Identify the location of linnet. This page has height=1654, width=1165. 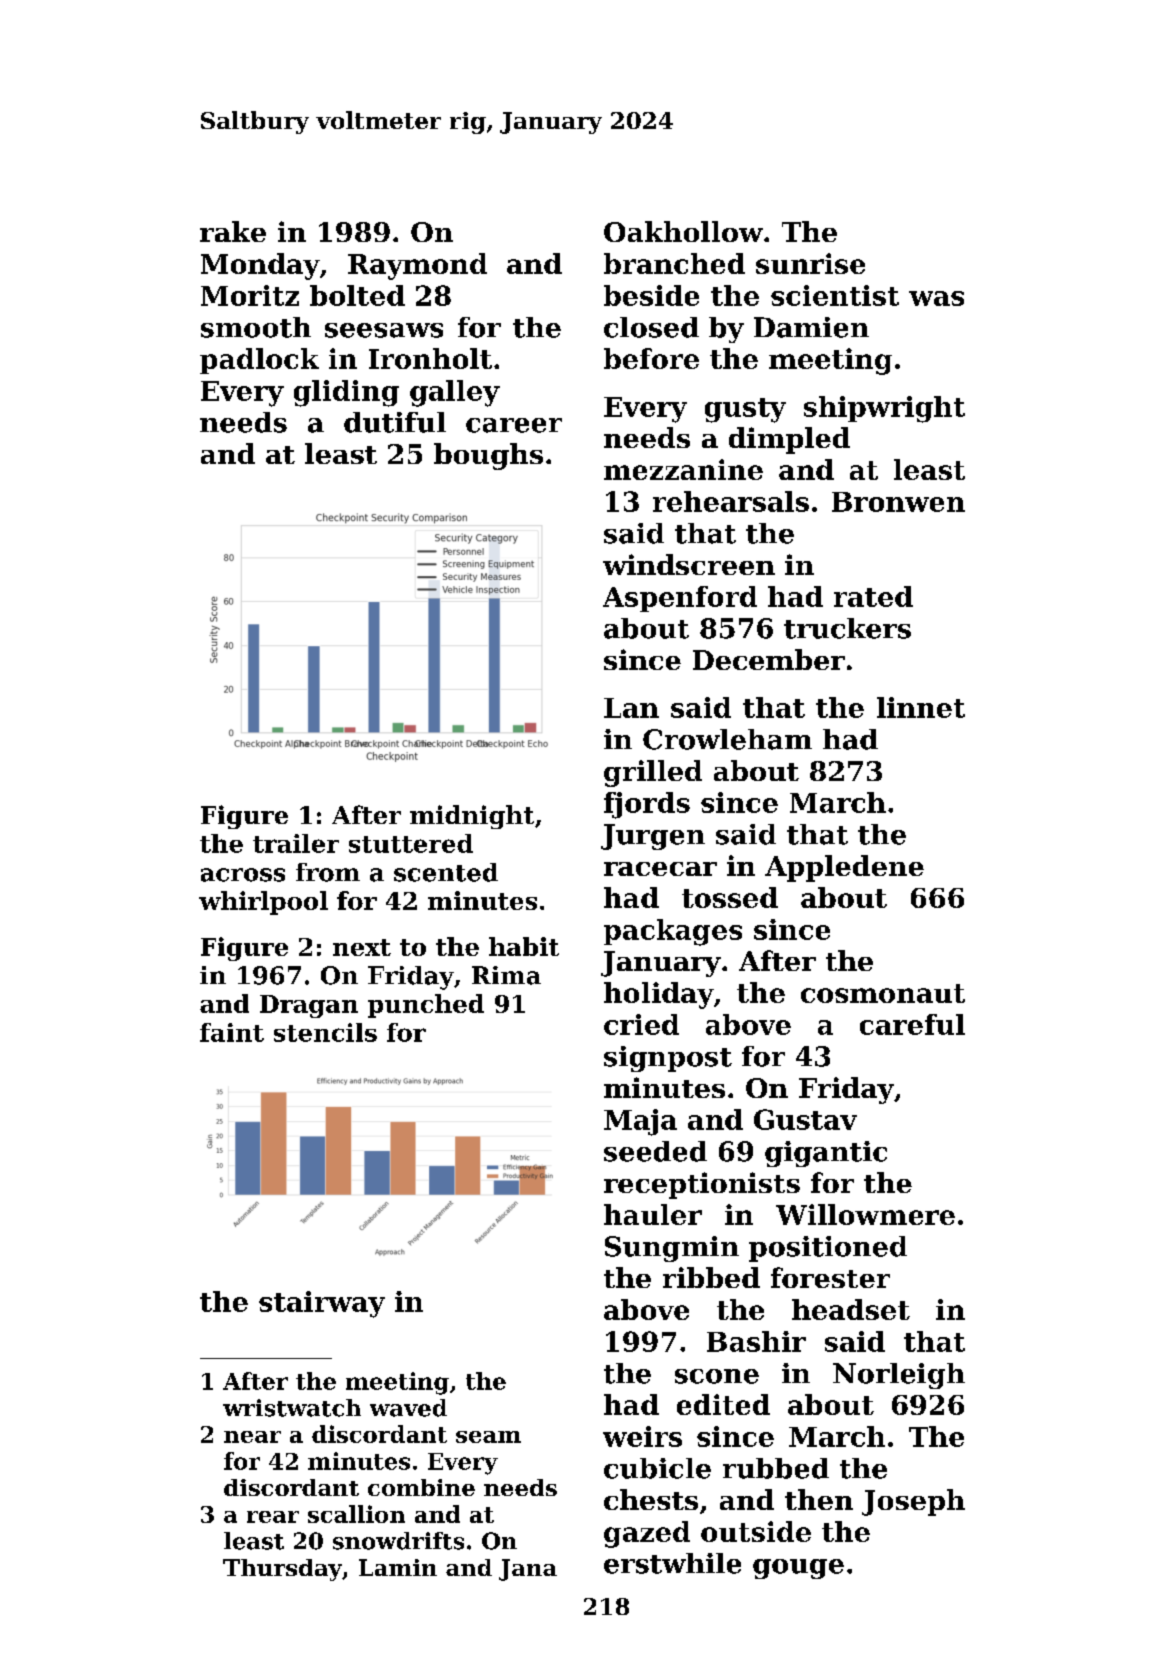
(921, 707).
